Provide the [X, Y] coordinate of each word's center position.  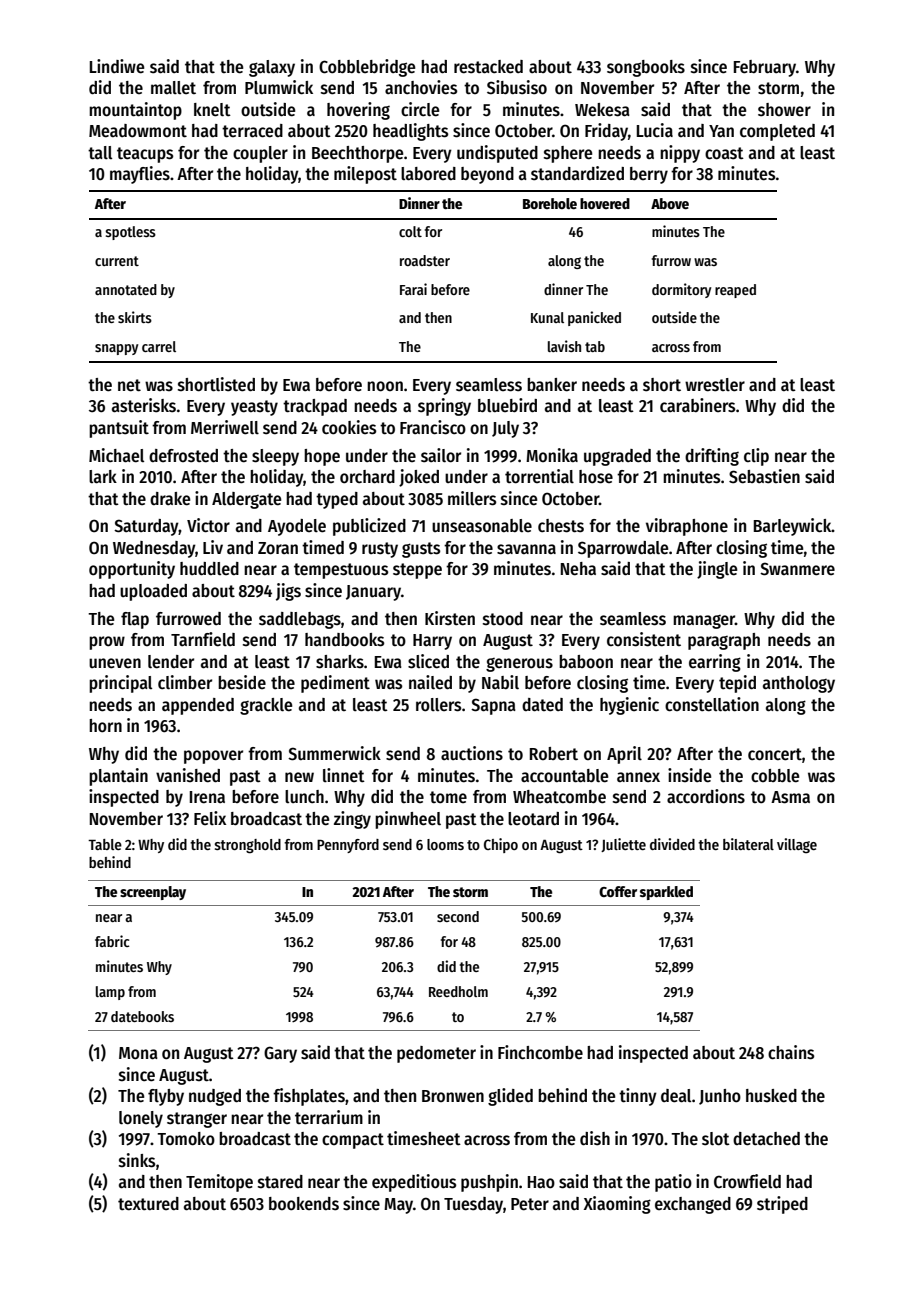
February [765, 68]
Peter [530, 1204]
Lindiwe [117, 66]
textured [148, 1204]
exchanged [693, 1205]
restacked [488, 67]
